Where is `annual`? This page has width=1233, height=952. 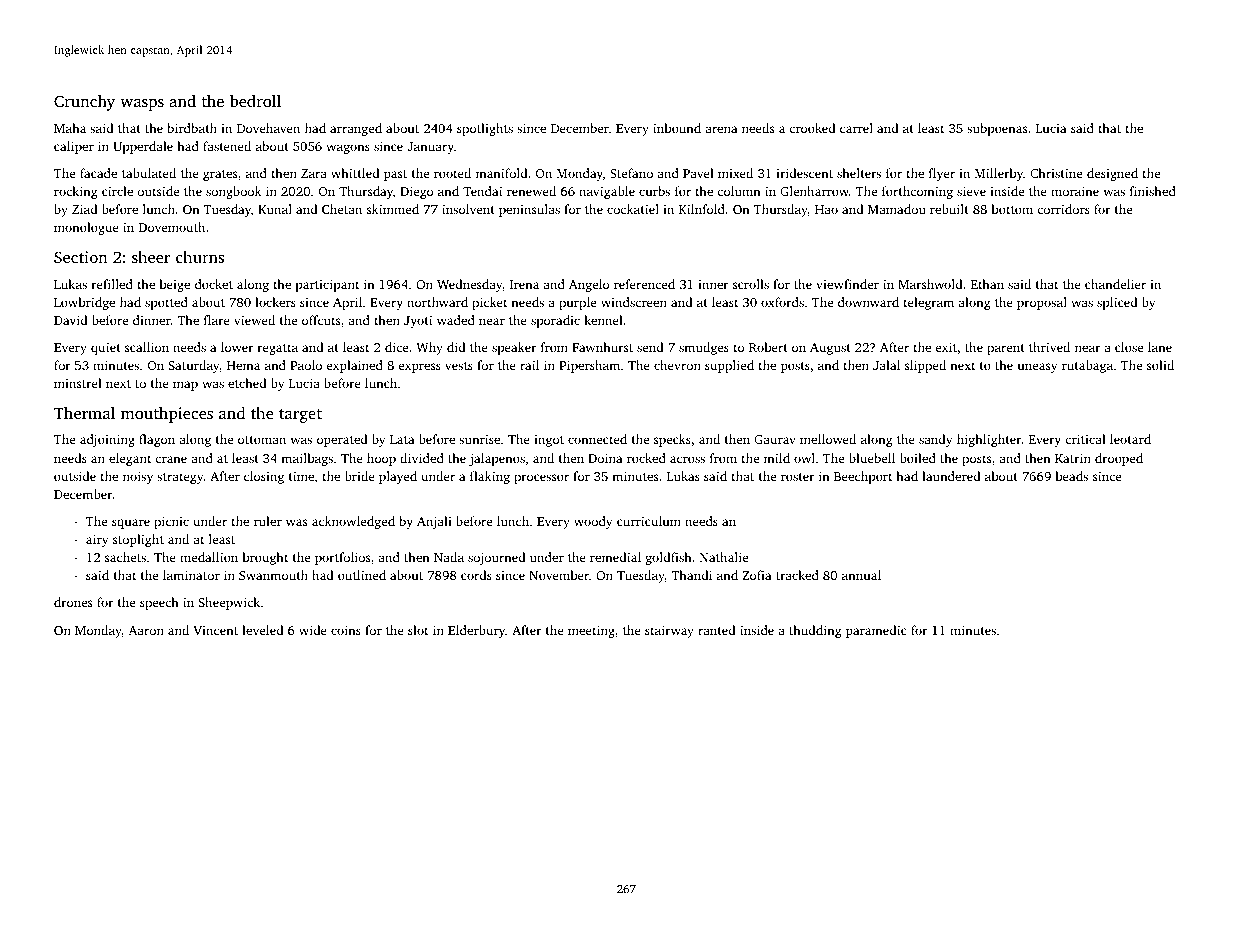
annual is located at coordinates (861, 575).
